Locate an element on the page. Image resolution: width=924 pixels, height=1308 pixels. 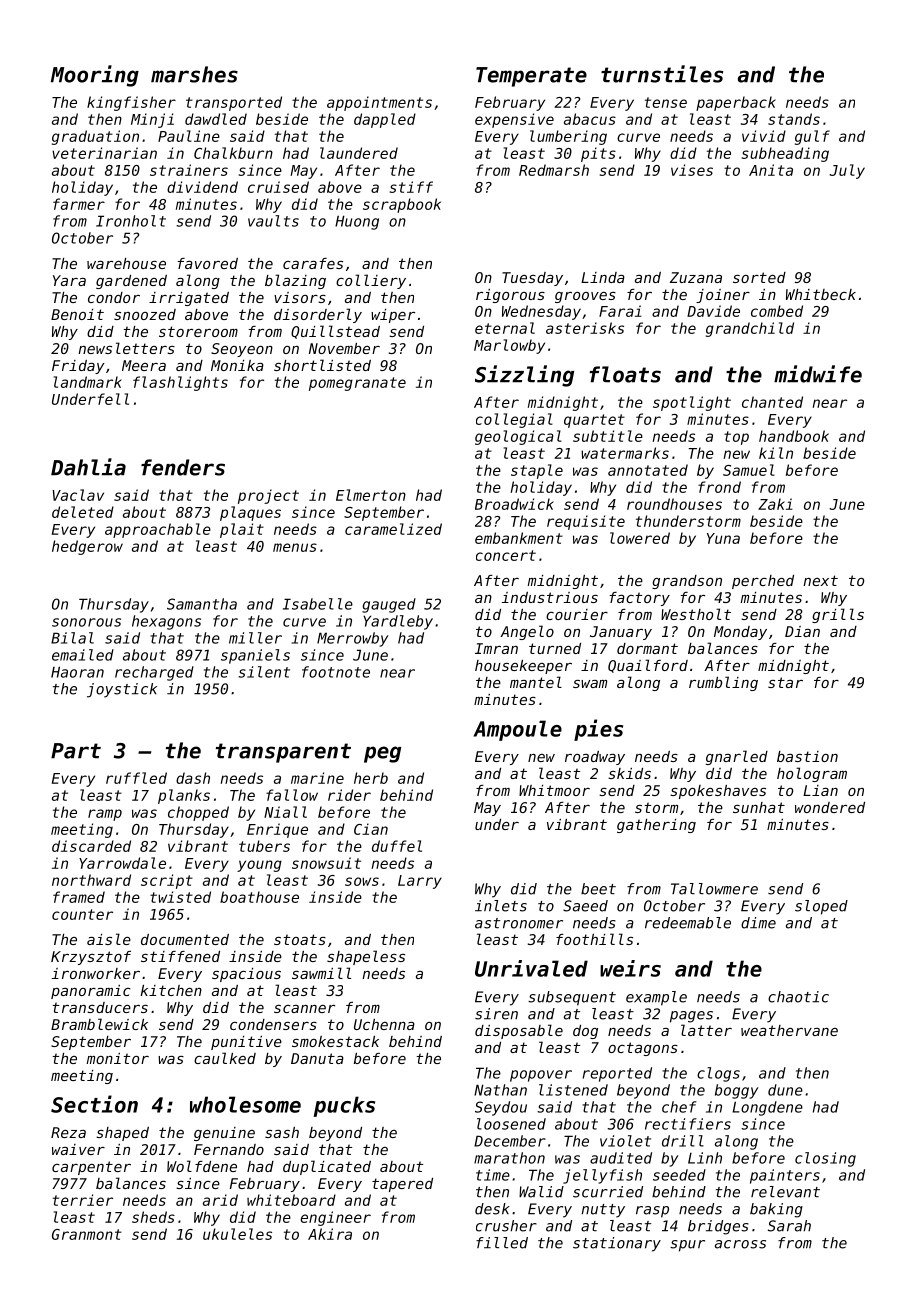
stationary is located at coordinates (617, 1244).
